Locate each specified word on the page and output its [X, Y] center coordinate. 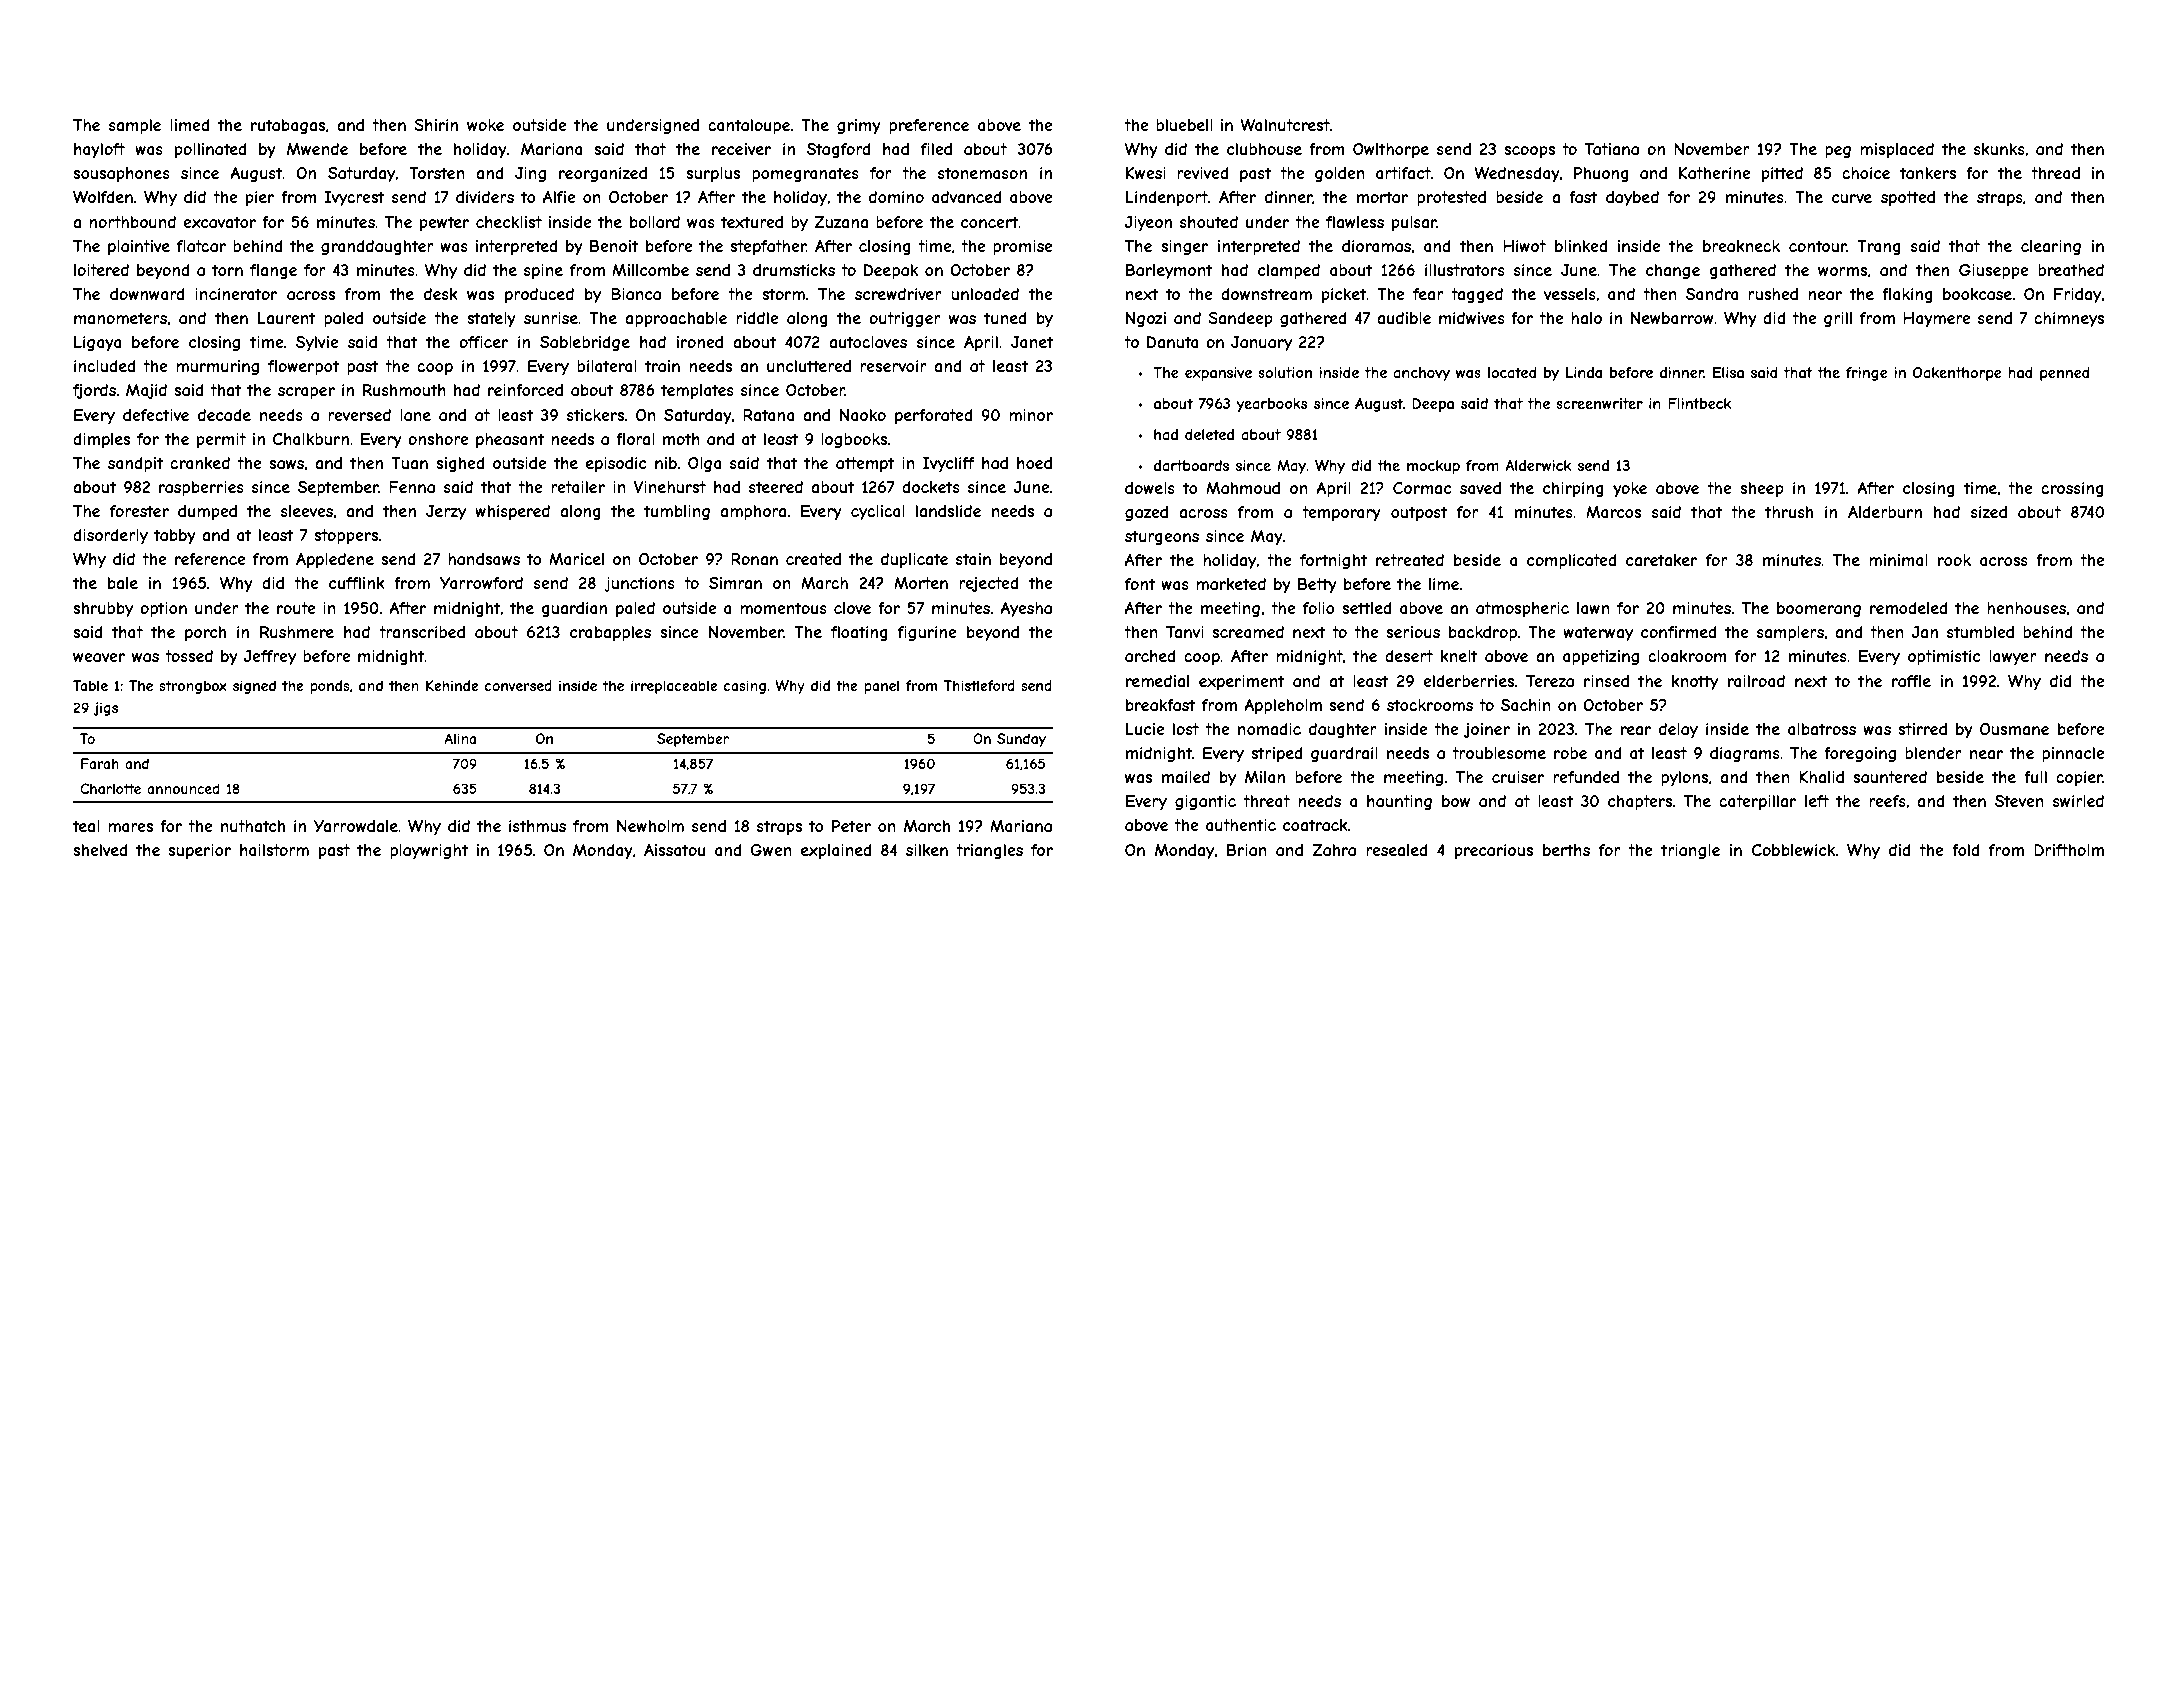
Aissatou [674, 850]
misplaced [1897, 150]
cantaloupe [749, 126]
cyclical [878, 512]
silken [927, 850]
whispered [512, 512]
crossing [2072, 489]
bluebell [1184, 125]
